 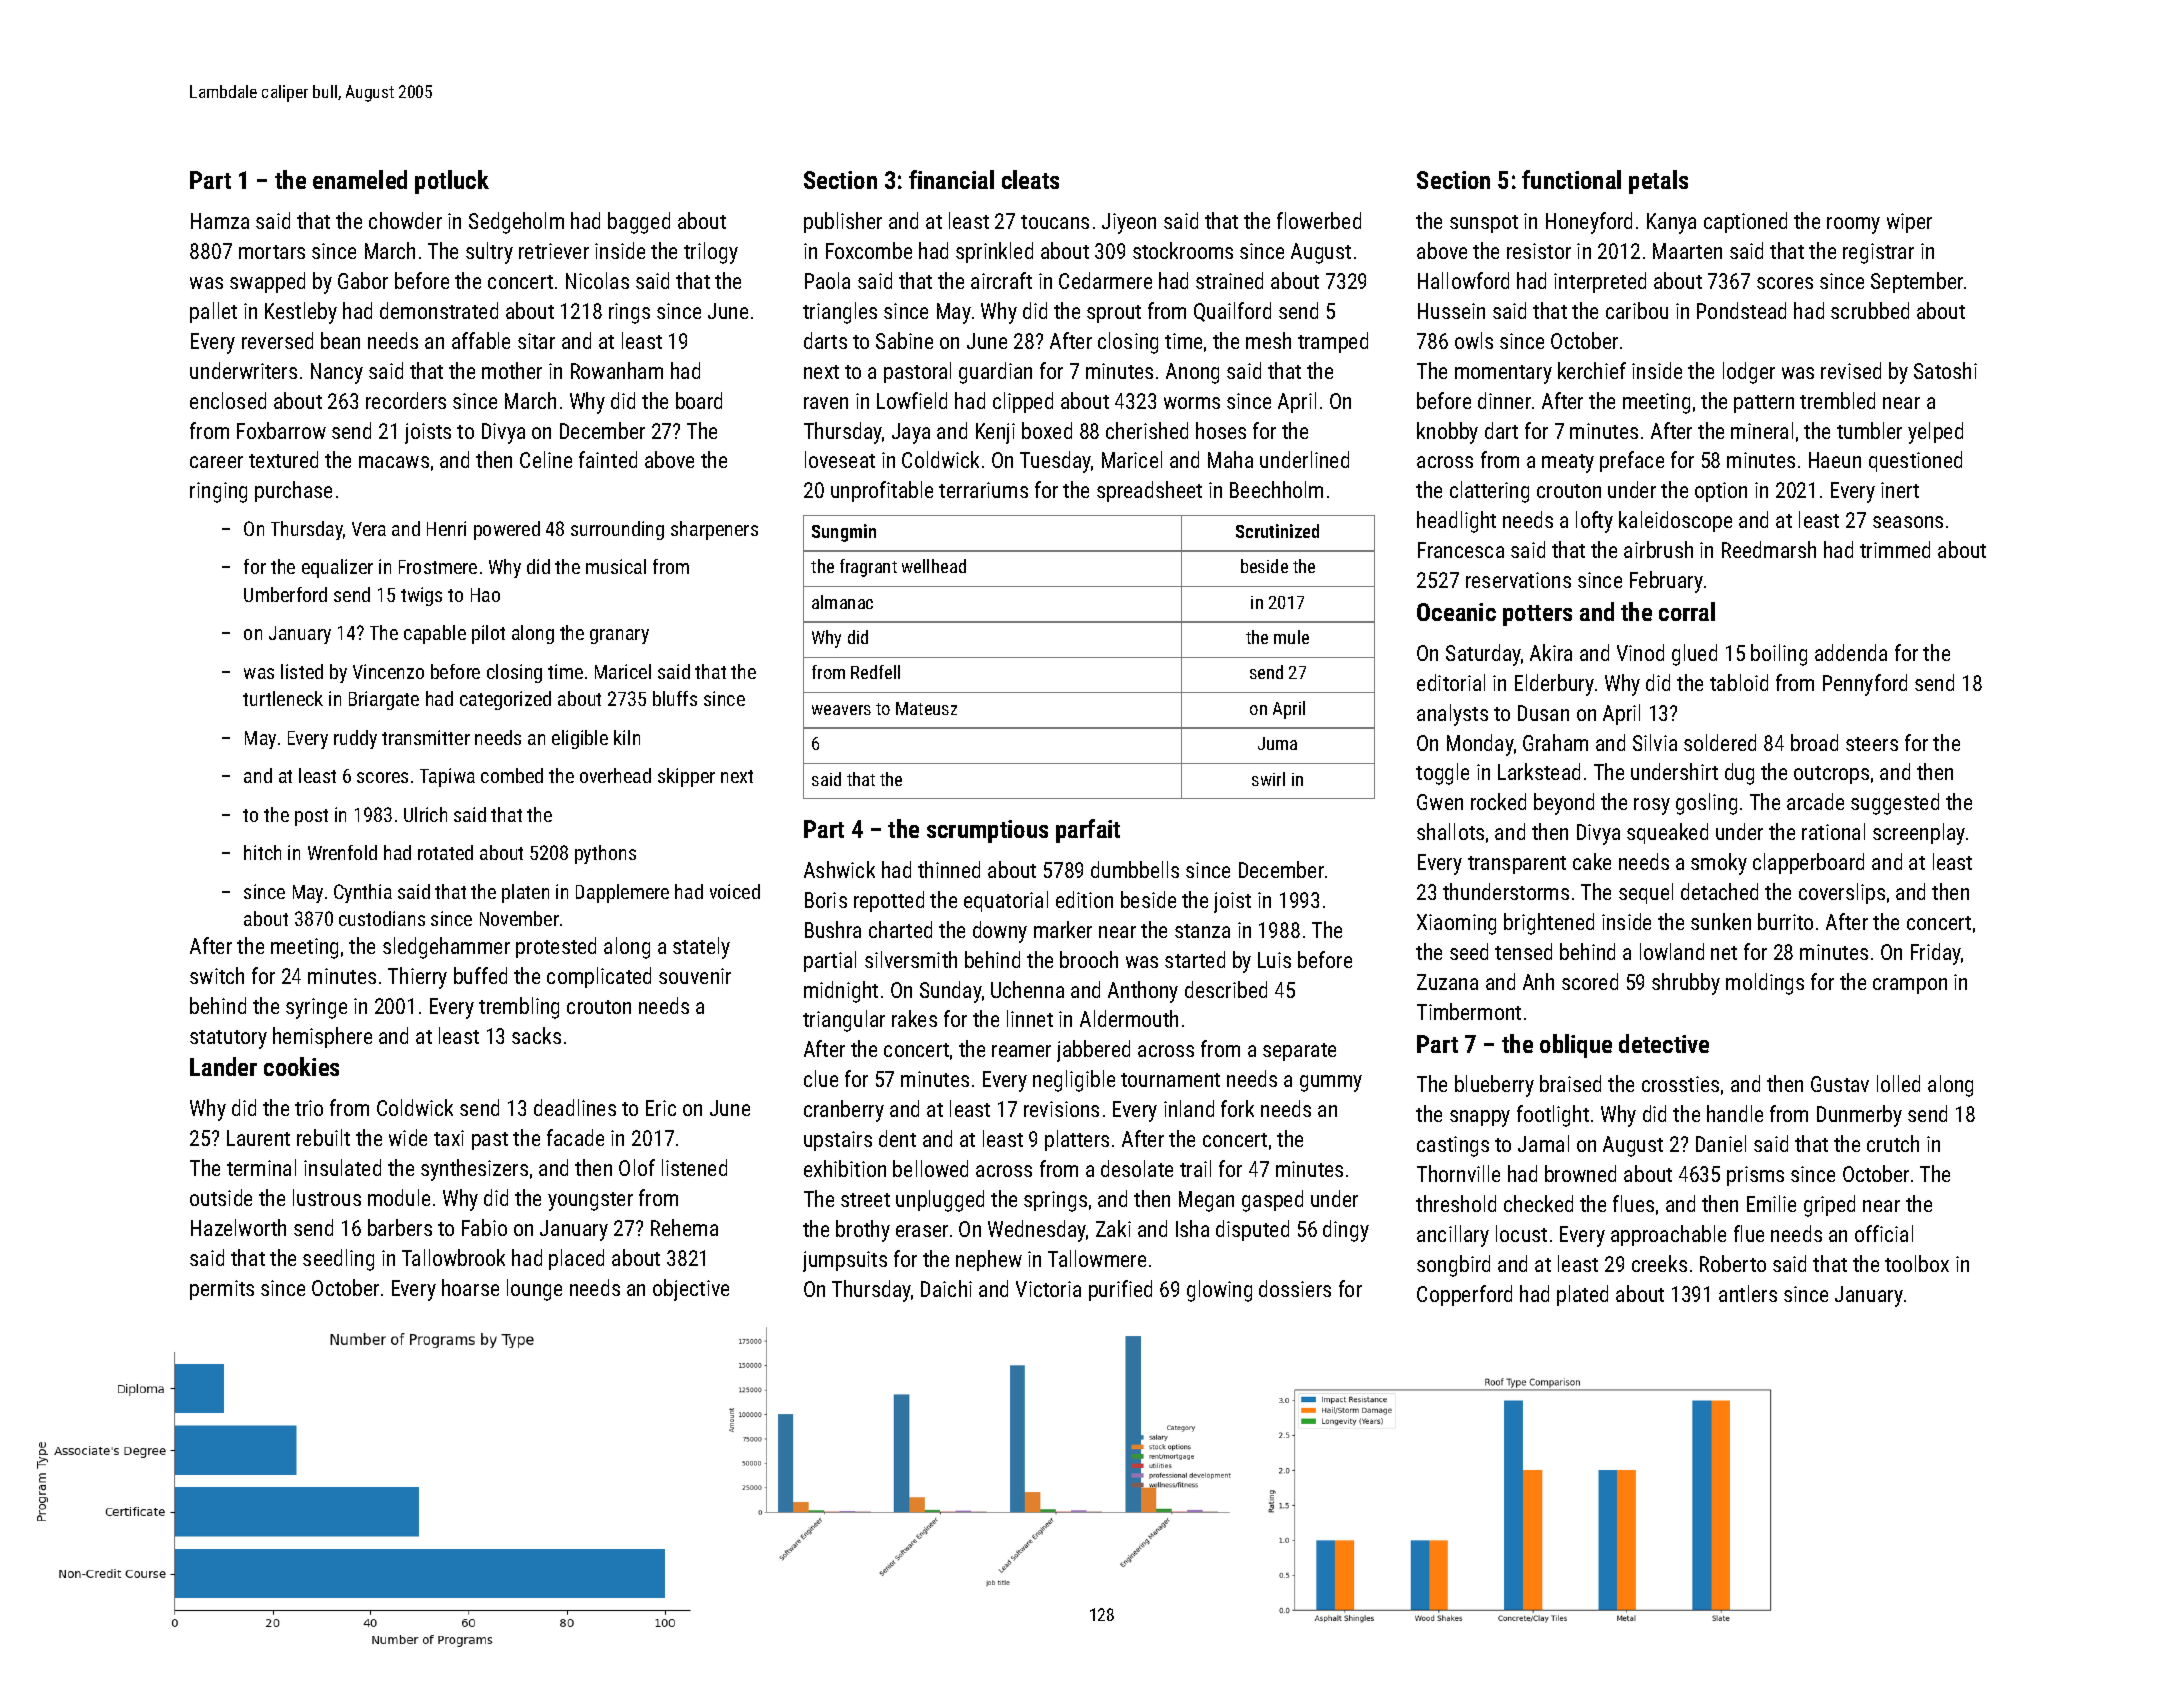 I want to click on potluck, so click(x=452, y=182).
